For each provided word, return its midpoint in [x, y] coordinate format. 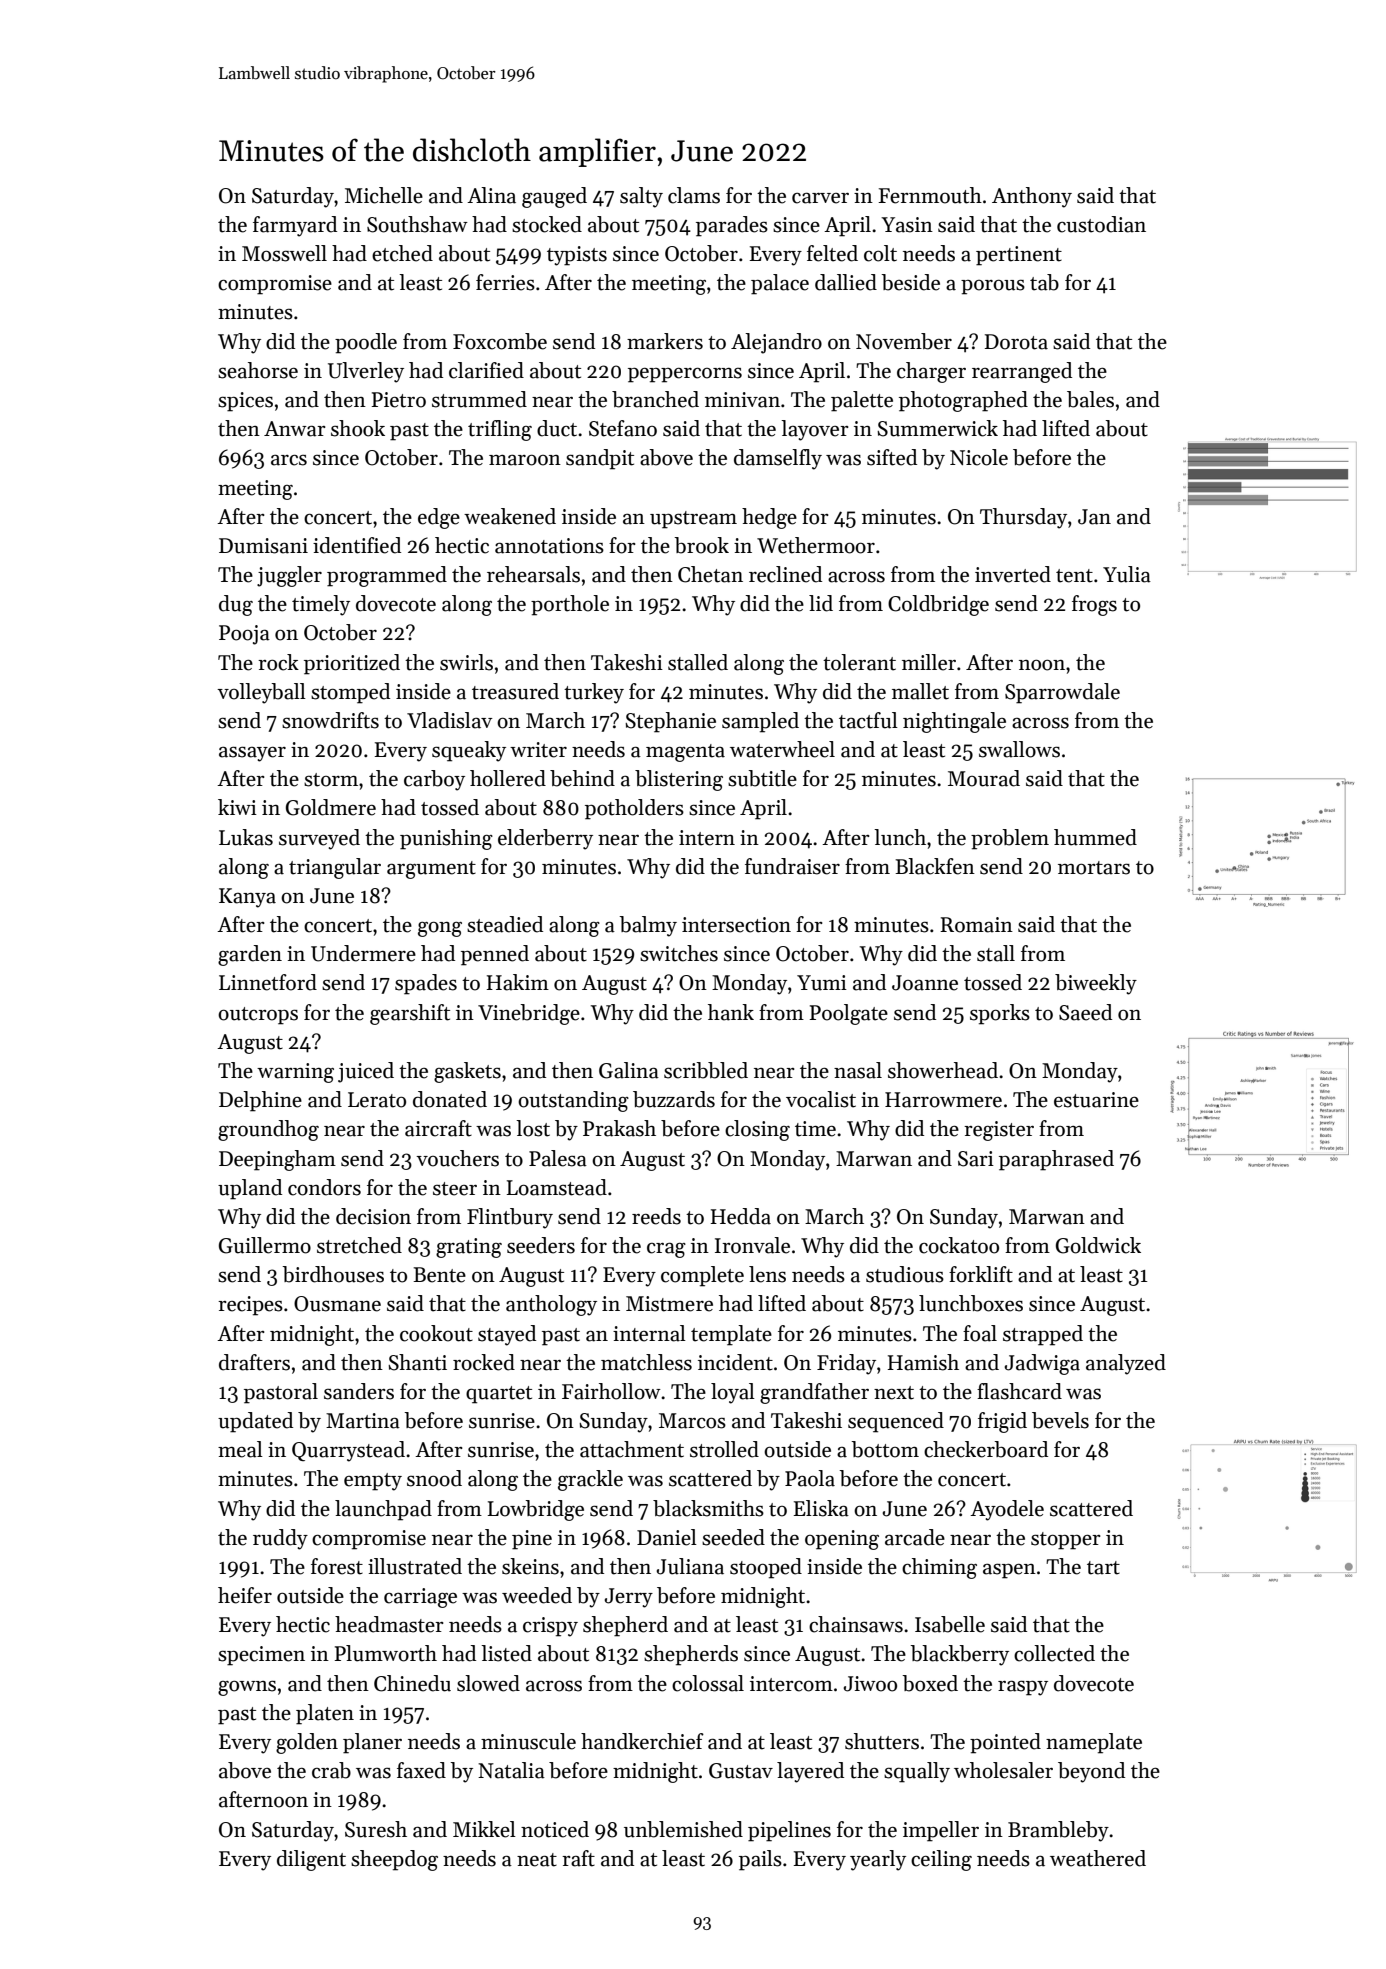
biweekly [1096, 984]
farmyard [295, 226]
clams [694, 195]
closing [757, 1130]
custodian [1101, 224]
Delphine [260, 1101]
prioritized [352, 664]
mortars [1094, 868]
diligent [311, 1860]
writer [538, 750]
